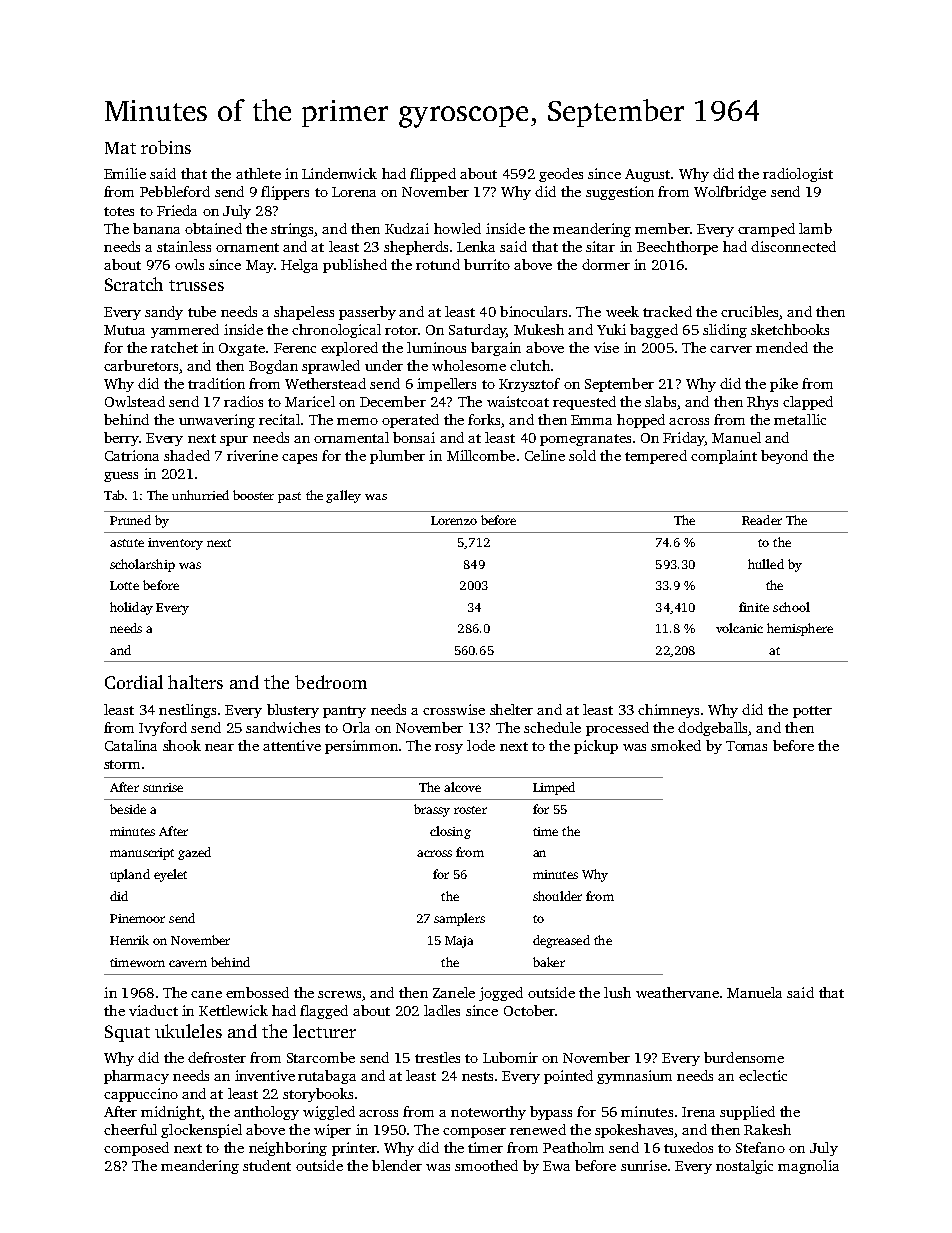 The width and height of the page is (952, 1233). What do you see at coordinates (486, 1165) in the page?
I see `smoothed` at bounding box center [486, 1165].
